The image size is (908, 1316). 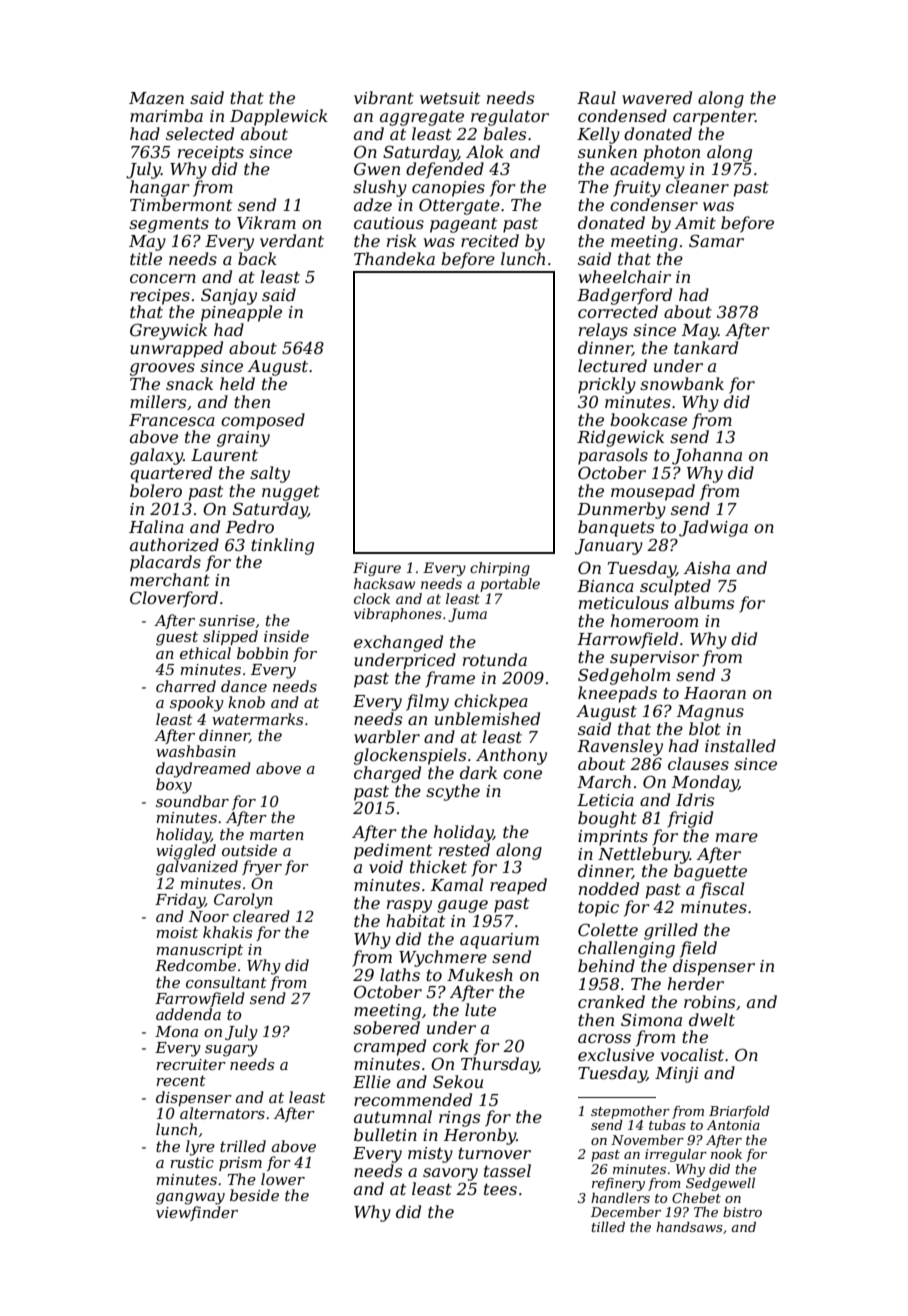 What do you see at coordinates (644, 855) in the document?
I see `Nettlebury` at bounding box center [644, 855].
